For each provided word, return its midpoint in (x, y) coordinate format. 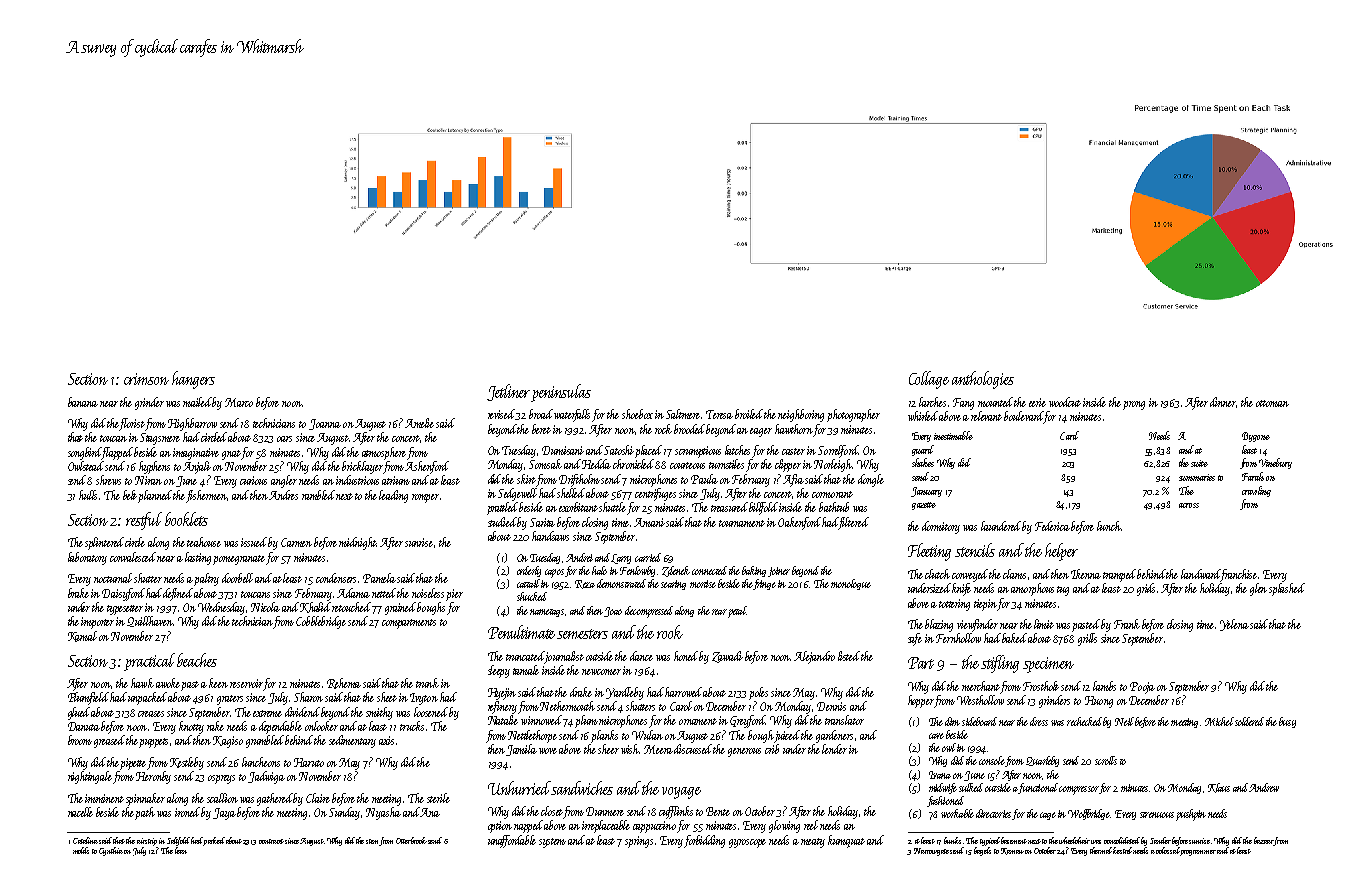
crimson (146, 379)
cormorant (832, 494)
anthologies (983, 380)
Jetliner (508, 392)
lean (181, 850)
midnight (358, 543)
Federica (1053, 526)
